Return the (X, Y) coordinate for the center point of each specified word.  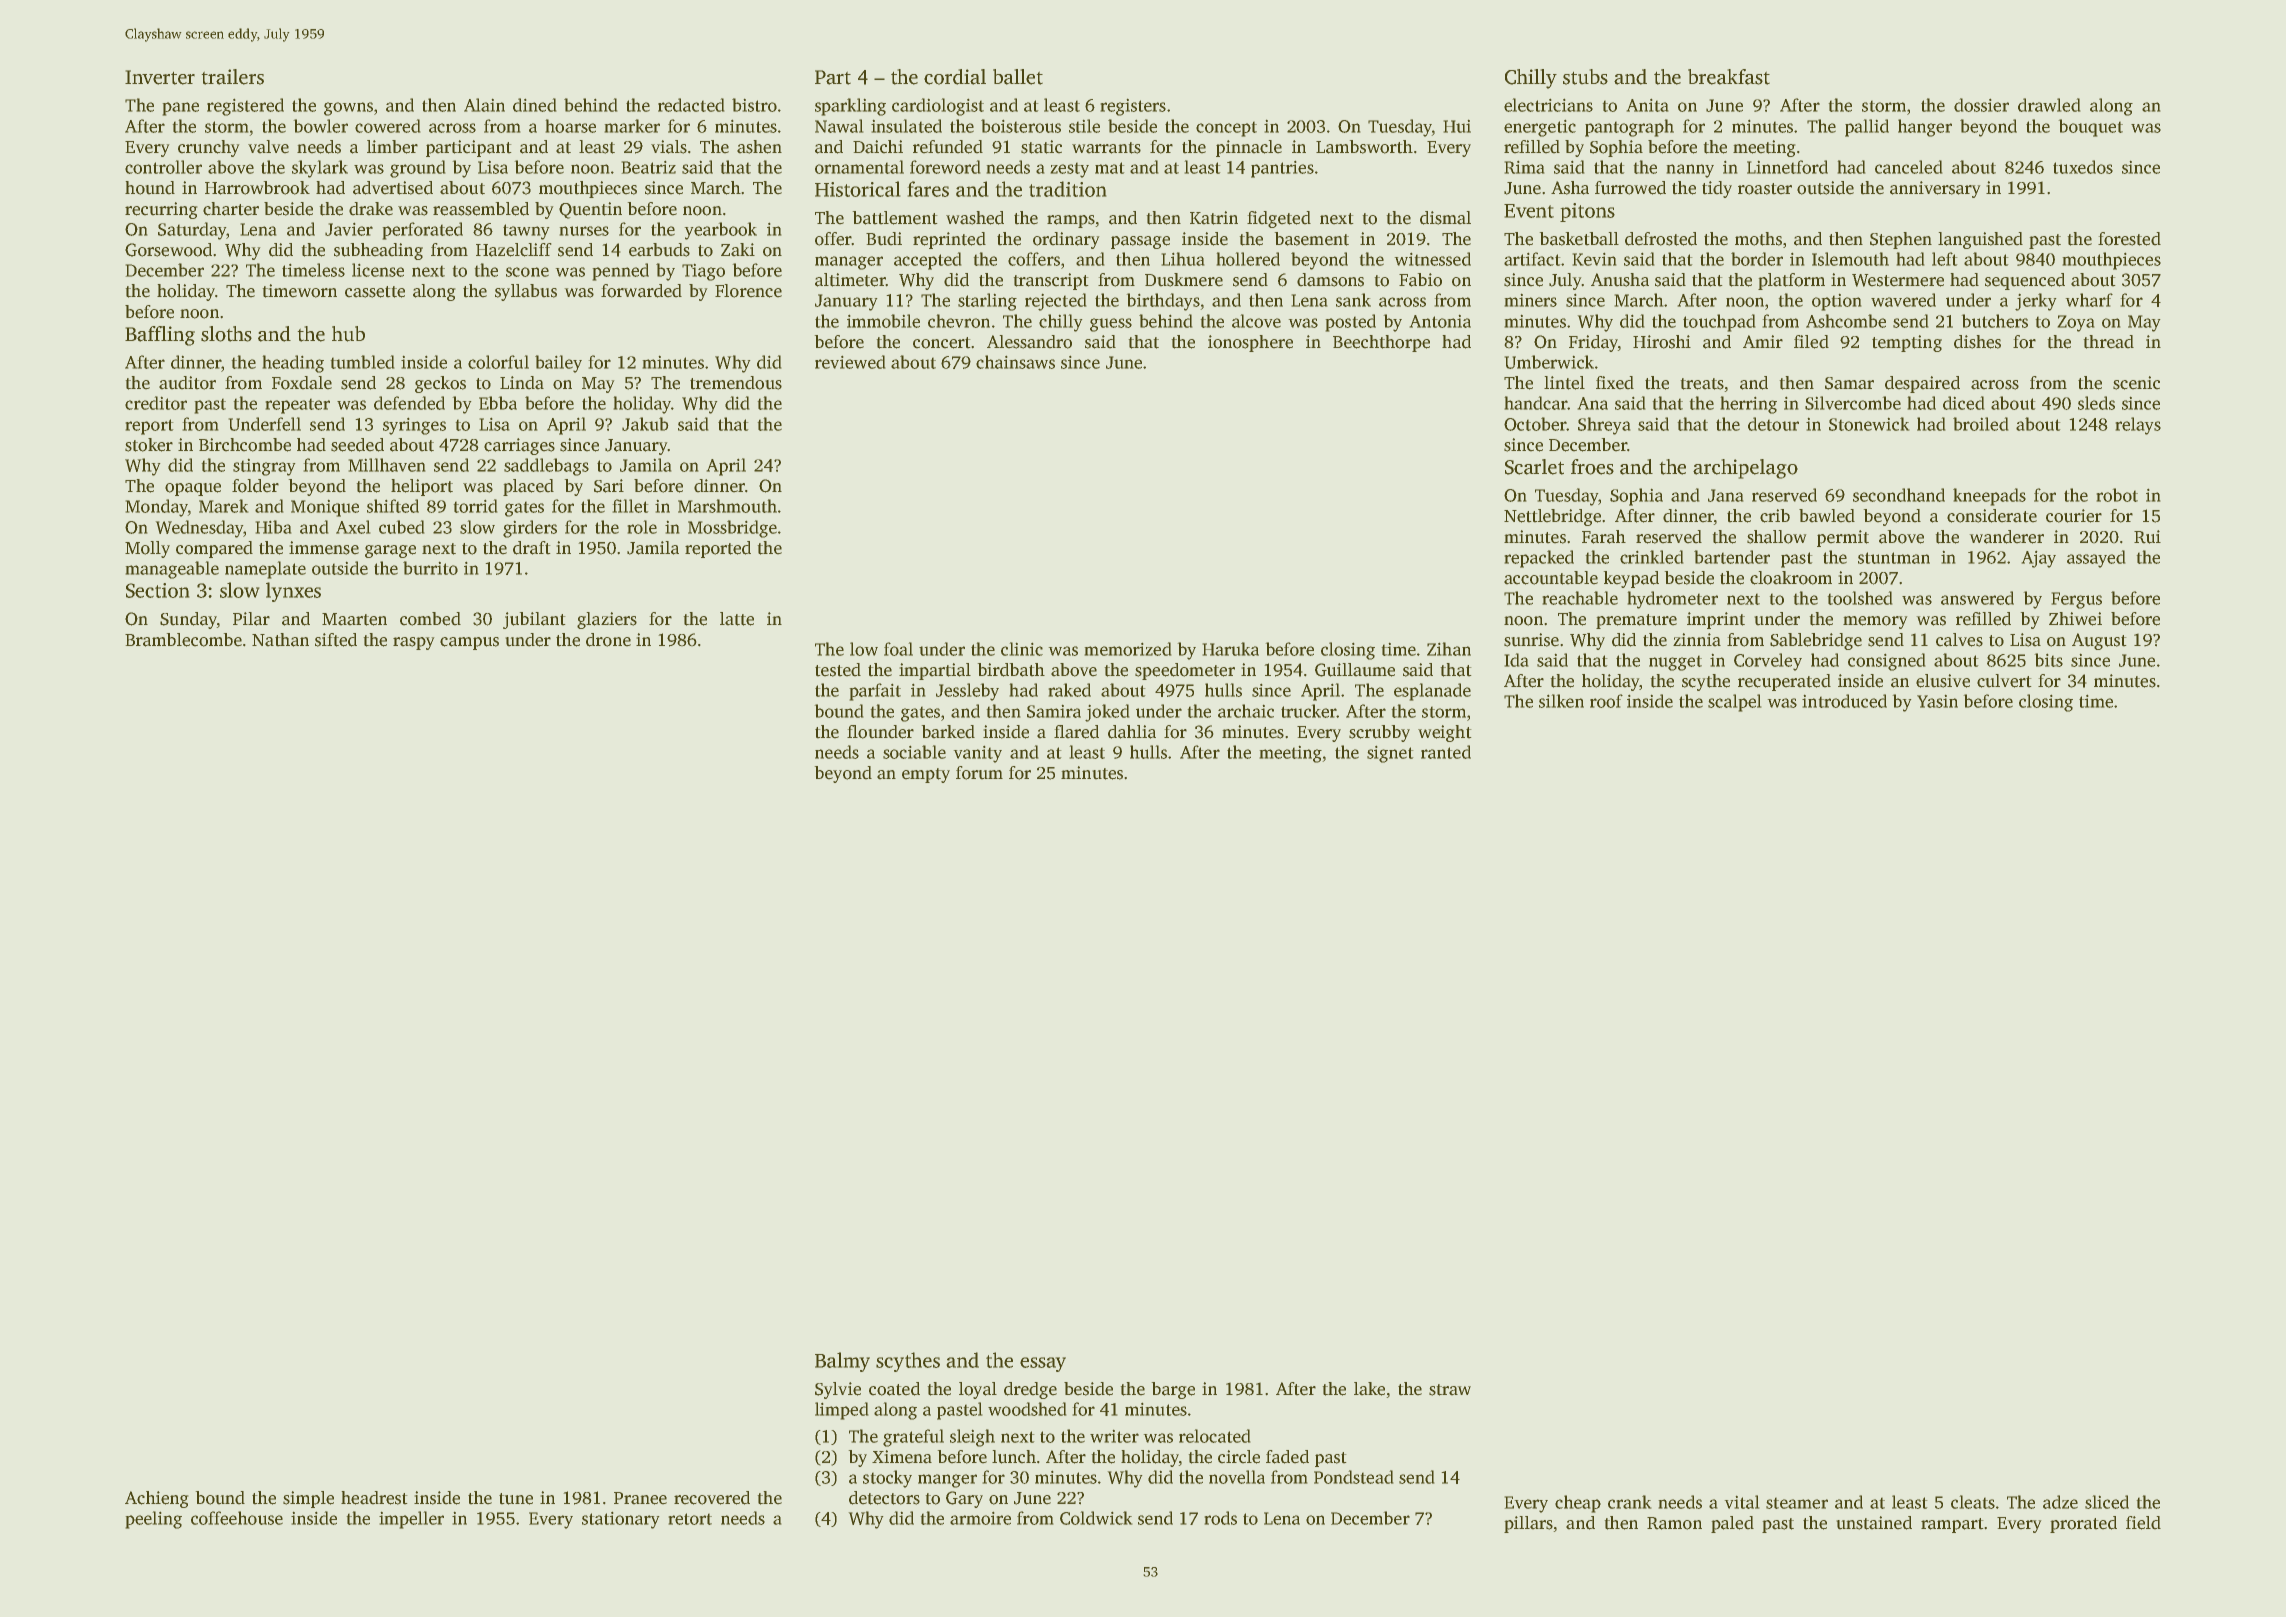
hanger (1925, 128)
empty (926, 775)
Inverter (160, 77)
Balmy (842, 1362)
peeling (153, 1520)
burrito (430, 568)
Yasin (1937, 701)
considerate (1992, 516)
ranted (1446, 752)
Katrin (1214, 218)
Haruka (1230, 649)
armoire (980, 1518)
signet (1390, 754)
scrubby (1379, 733)
